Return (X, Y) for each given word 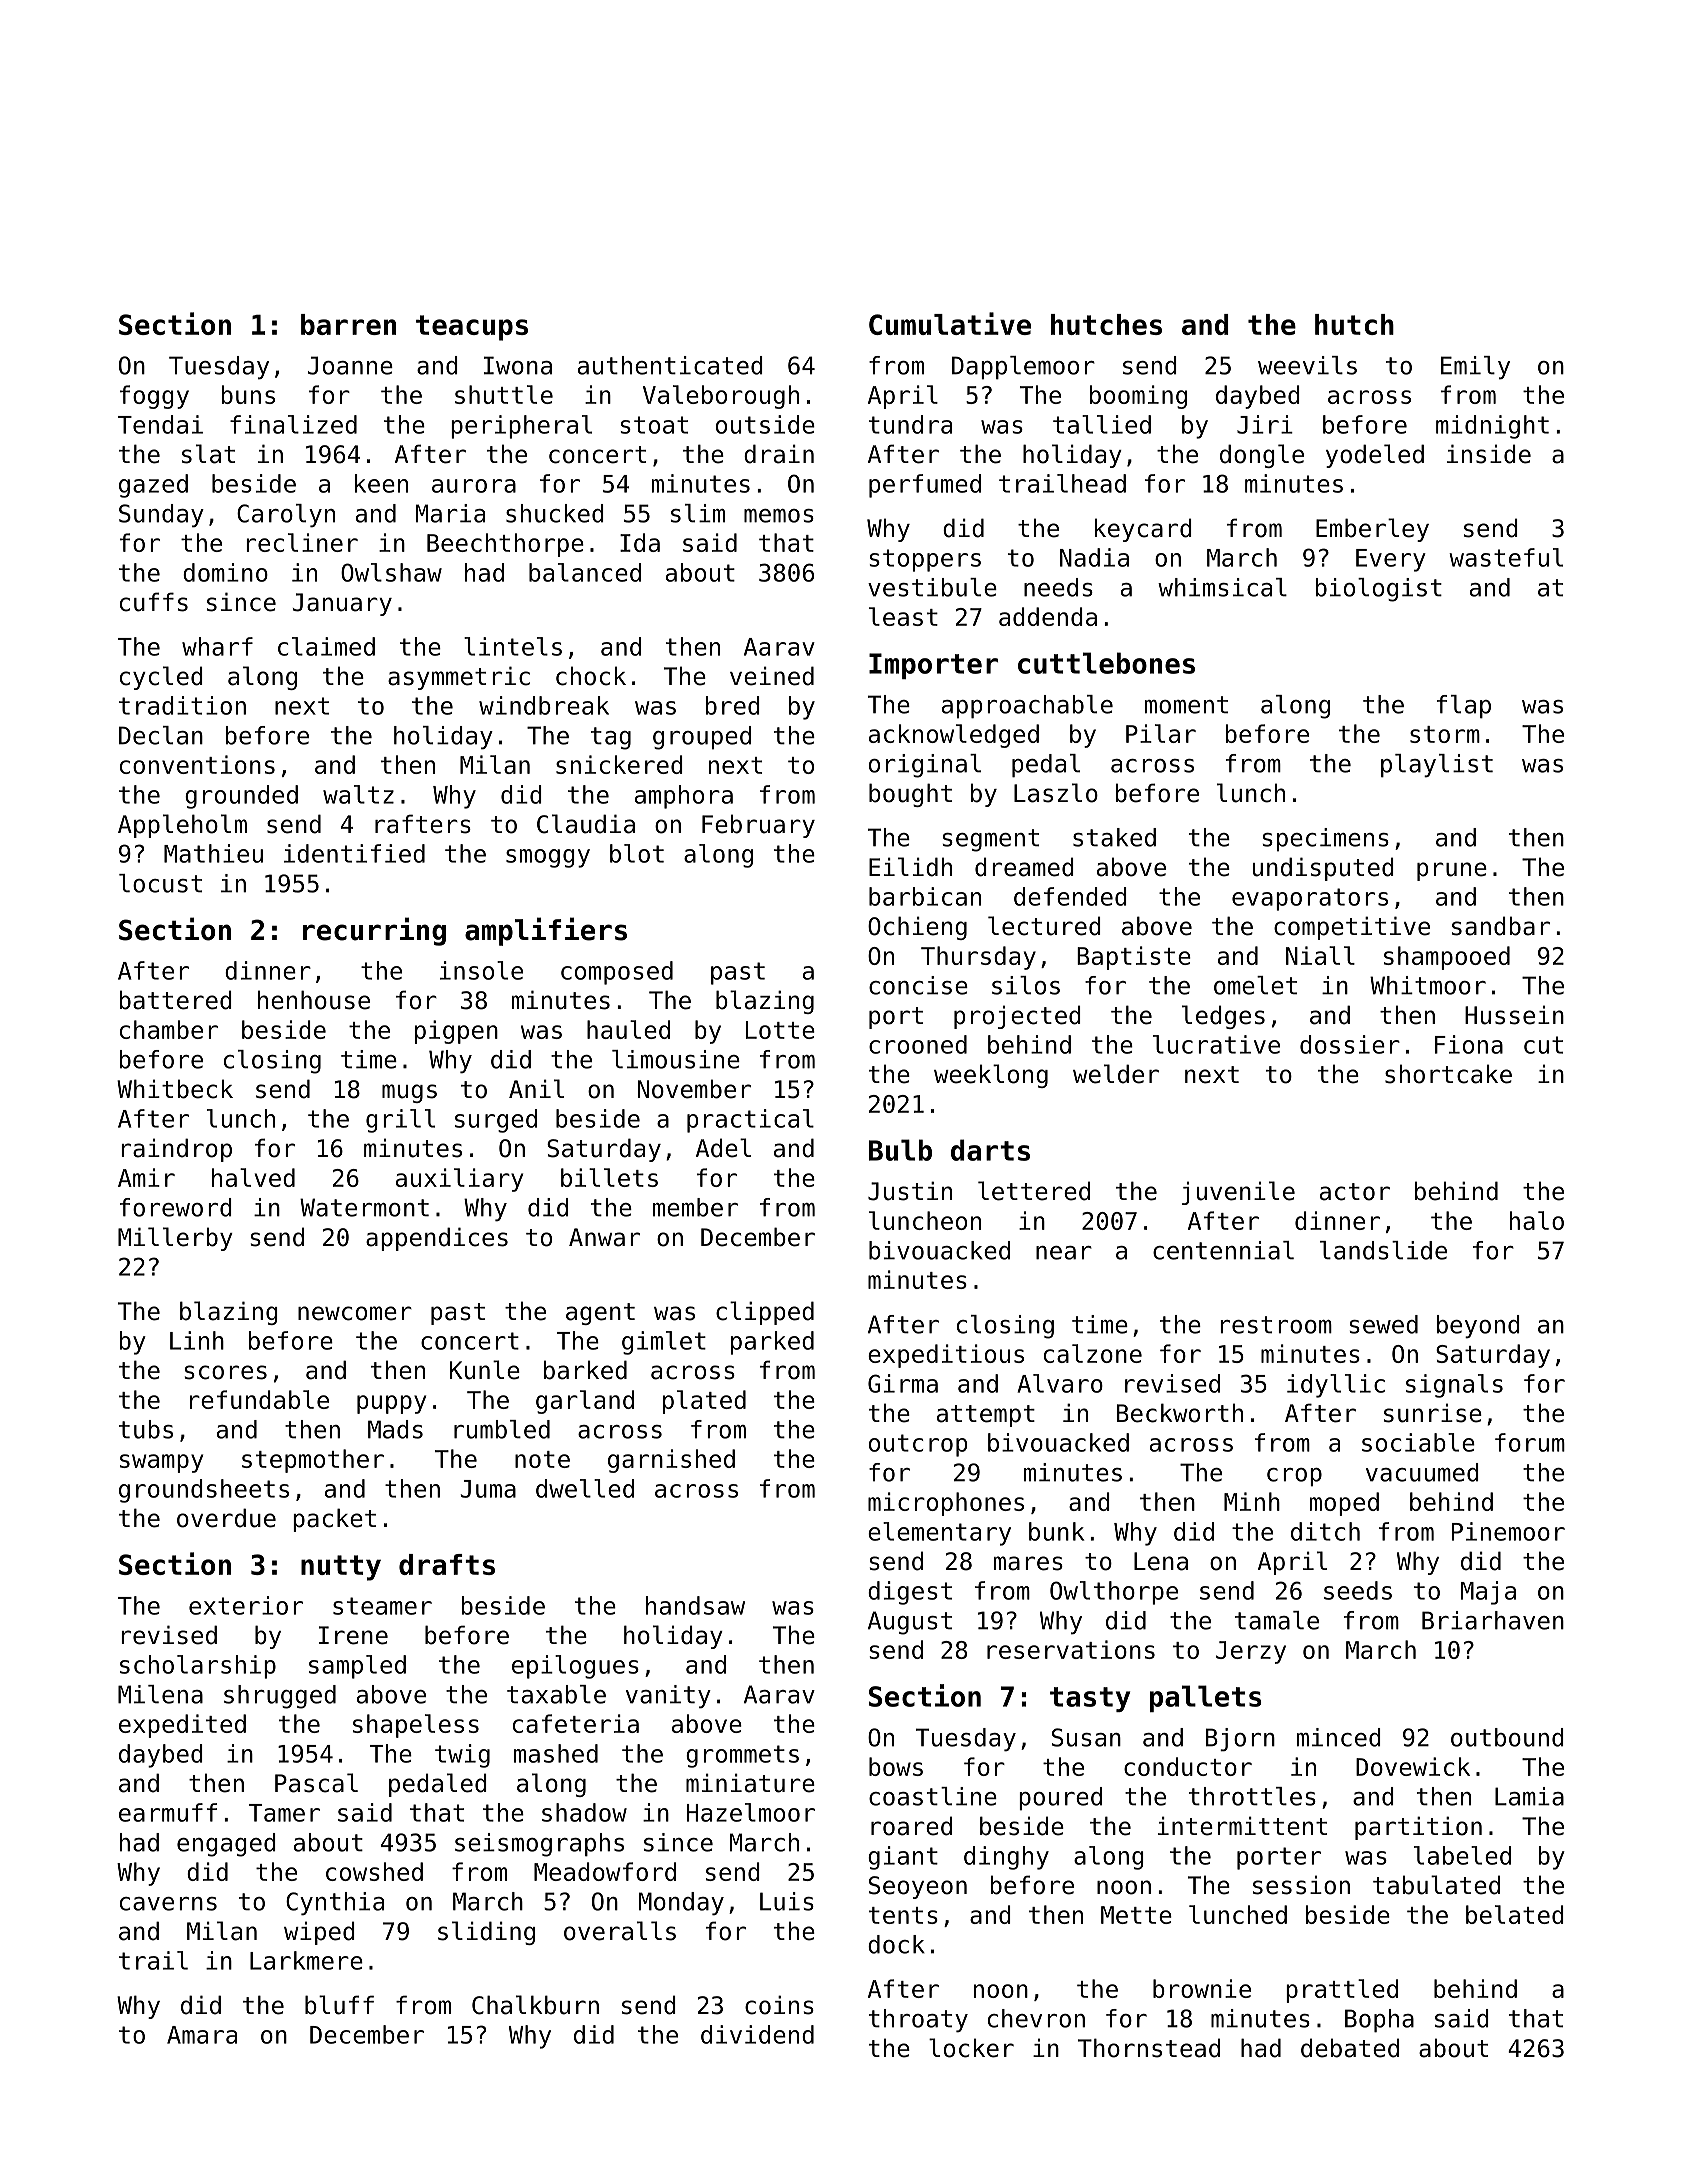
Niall (1320, 955)
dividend (757, 2034)
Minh (1252, 1501)
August (910, 1623)
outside (765, 424)
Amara (202, 2035)
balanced (585, 572)
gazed (153, 486)
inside (1489, 454)
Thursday (978, 958)
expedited (182, 1726)
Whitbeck (175, 1089)
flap (1464, 707)
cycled (161, 678)
